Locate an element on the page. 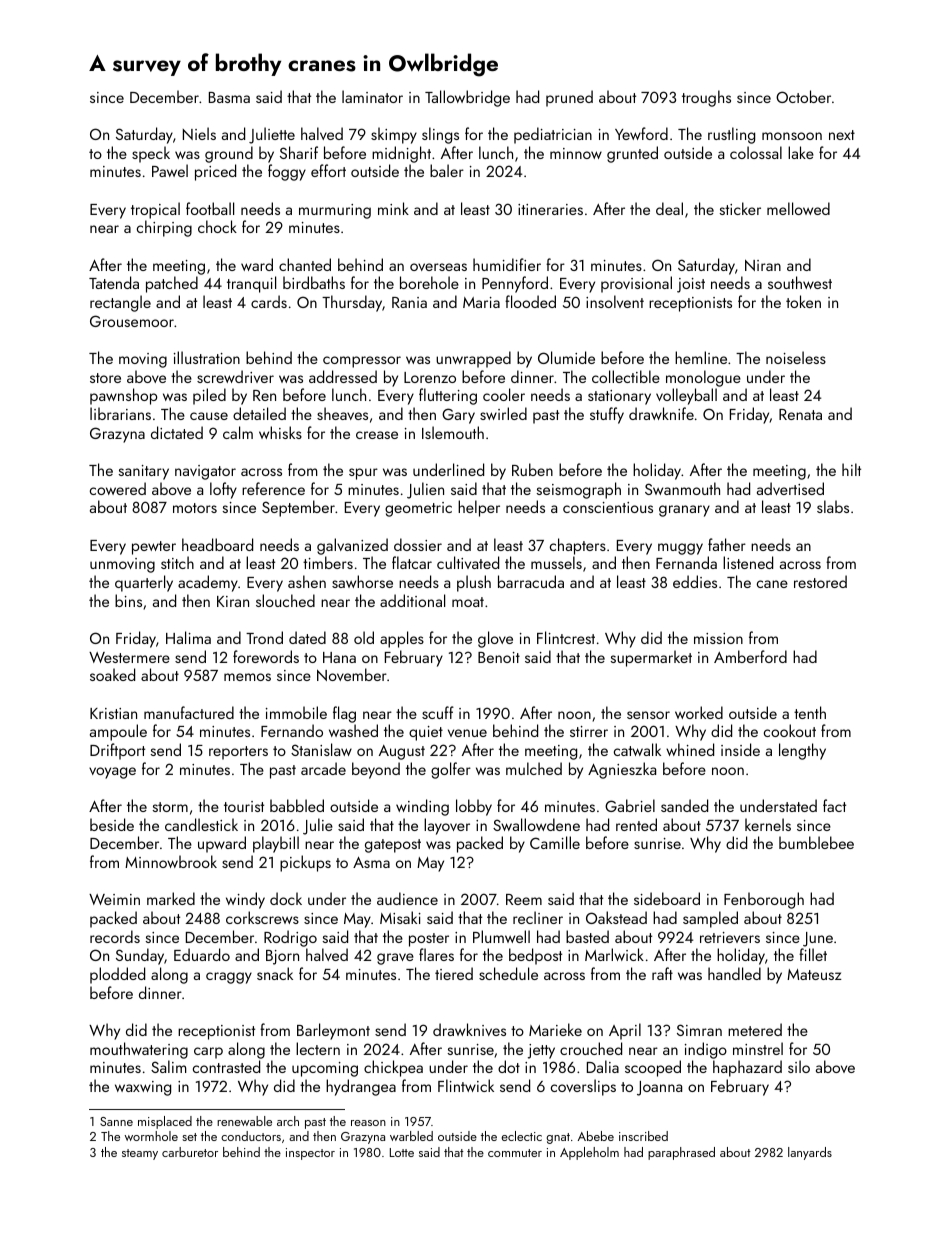 This page has height=1233, width=952. reporters is located at coordinates (238, 753).
